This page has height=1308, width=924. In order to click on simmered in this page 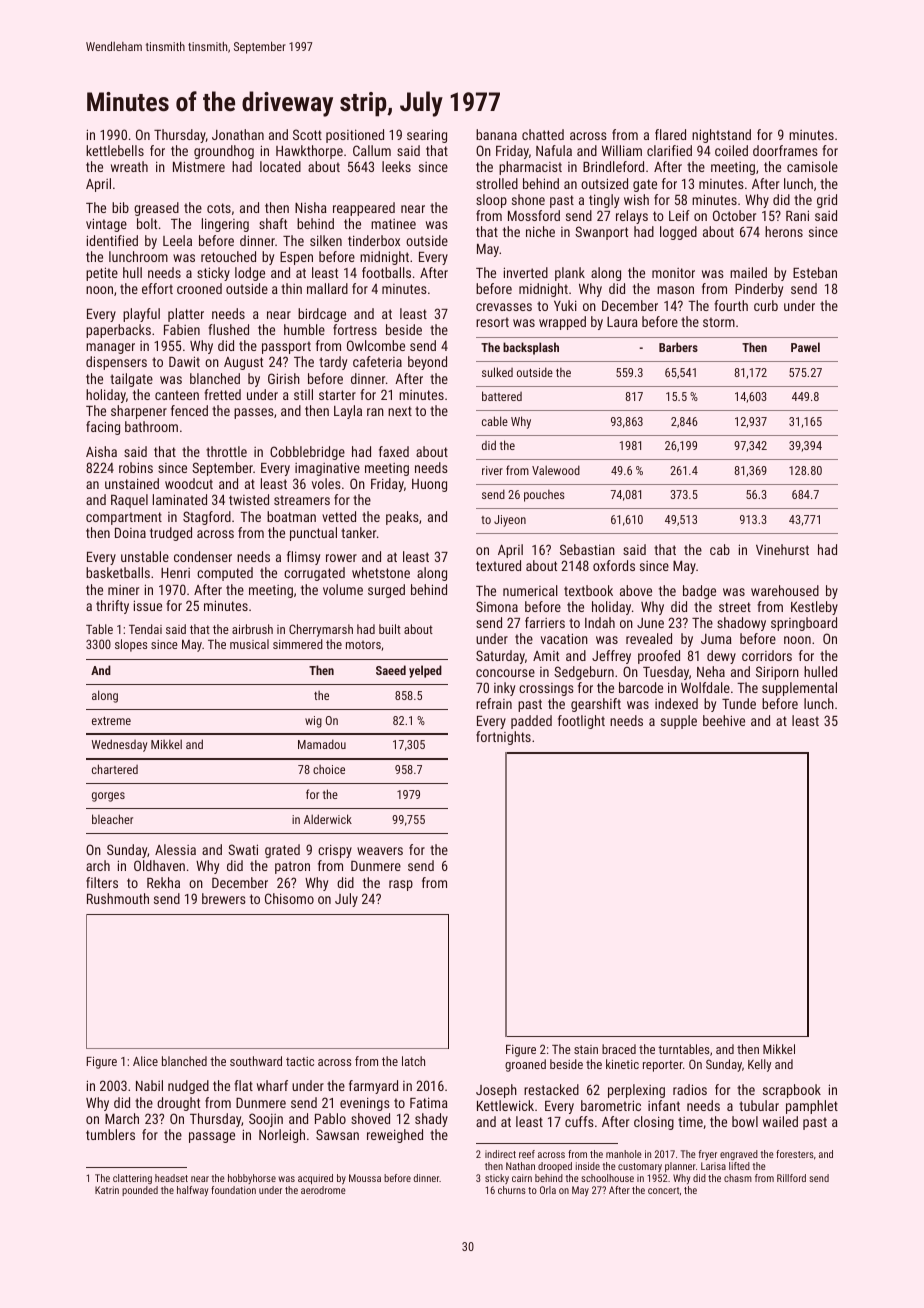, I will do `click(298, 644)`.
